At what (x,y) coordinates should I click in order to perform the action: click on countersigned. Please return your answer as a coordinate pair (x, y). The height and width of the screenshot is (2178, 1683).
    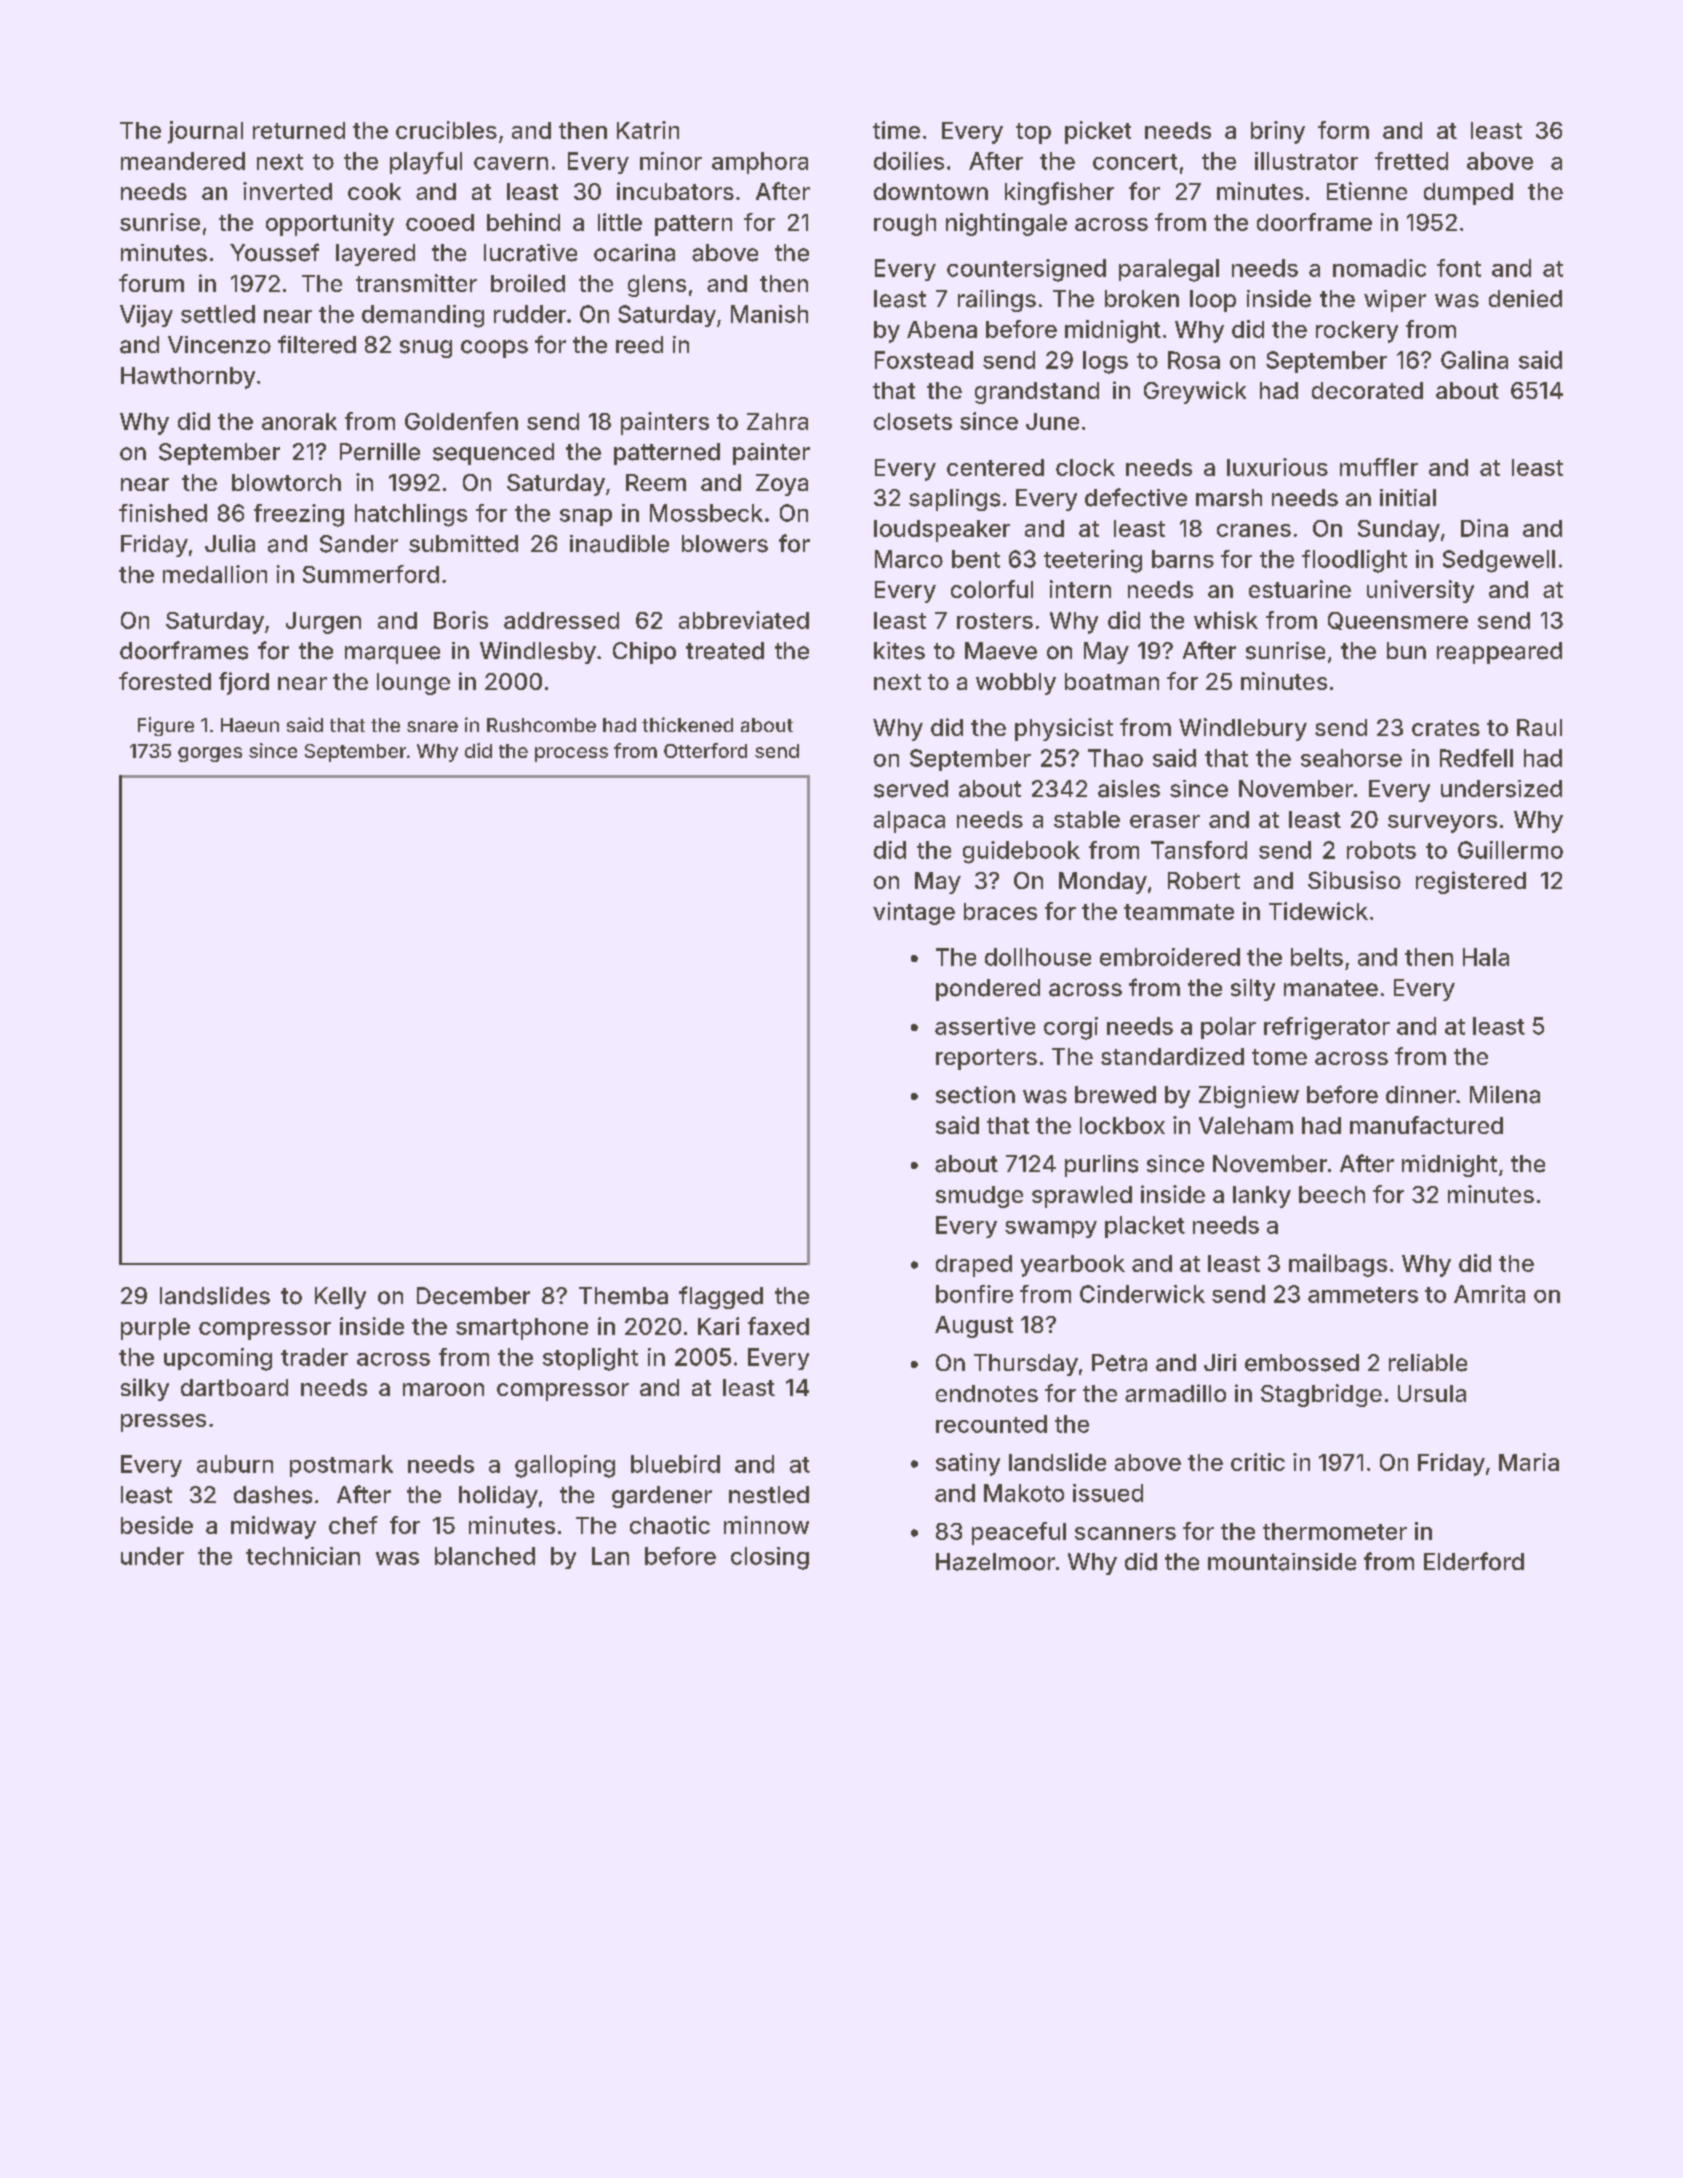
    Looking at the image, I should click on (1026, 270).
